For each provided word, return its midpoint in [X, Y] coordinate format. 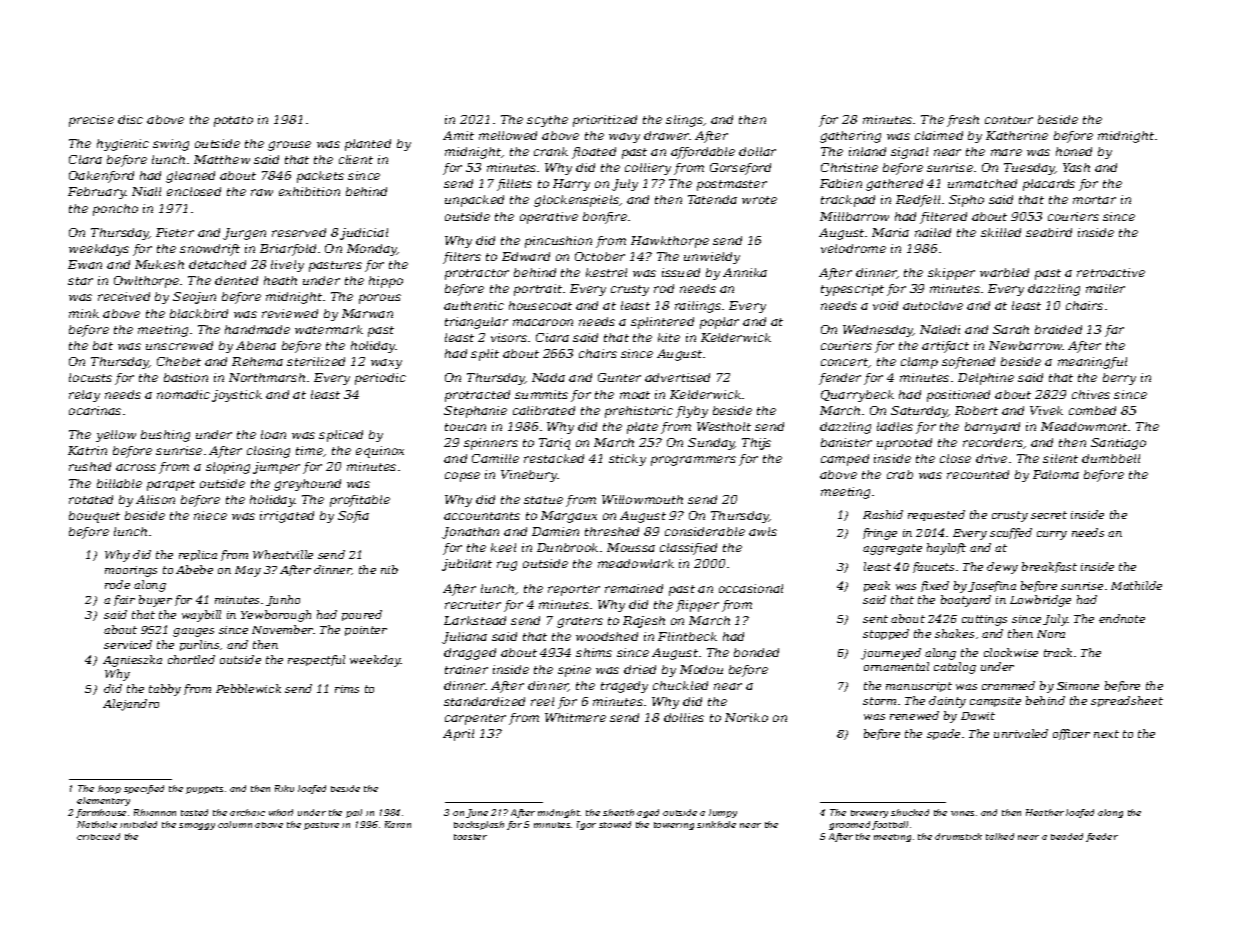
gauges [193, 632]
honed [1074, 151]
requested [936, 515]
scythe [547, 121]
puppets [204, 790]
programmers [693, 461]
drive [991, 458]
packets [320, 177]
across [136, 467]
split [485, 355]
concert [844, 362]
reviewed [290, 313]
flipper [697, 606]
